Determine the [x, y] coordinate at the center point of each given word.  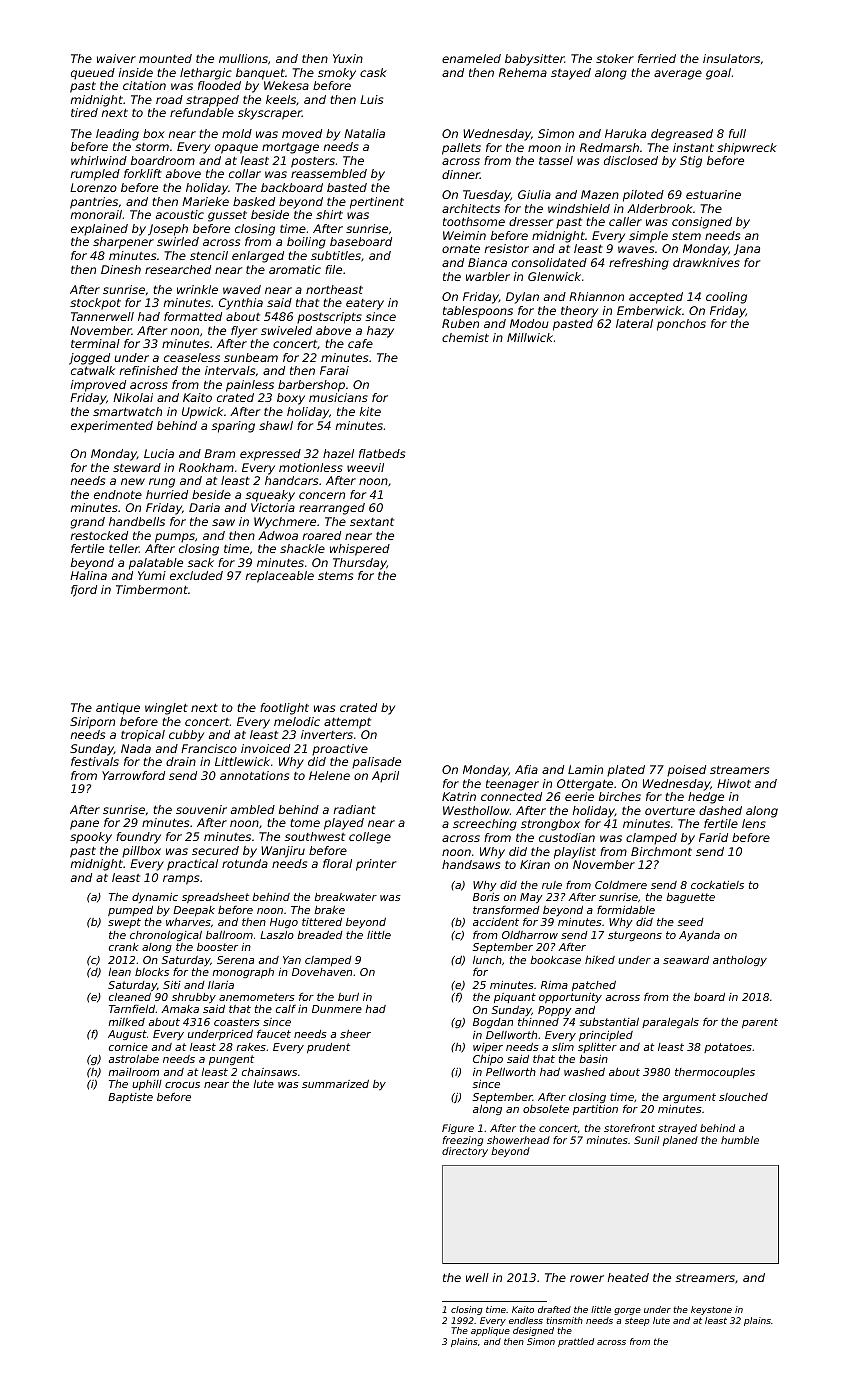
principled [606, 1036]
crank [124, 947]
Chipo [488, 1060]
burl [348, 997]
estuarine [713, 194]
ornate [461, 248]
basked [254, 201]
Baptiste [130, 1098]
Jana [747, 250]
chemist [465, 337]
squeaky [270, 496]
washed [584, 1072]
